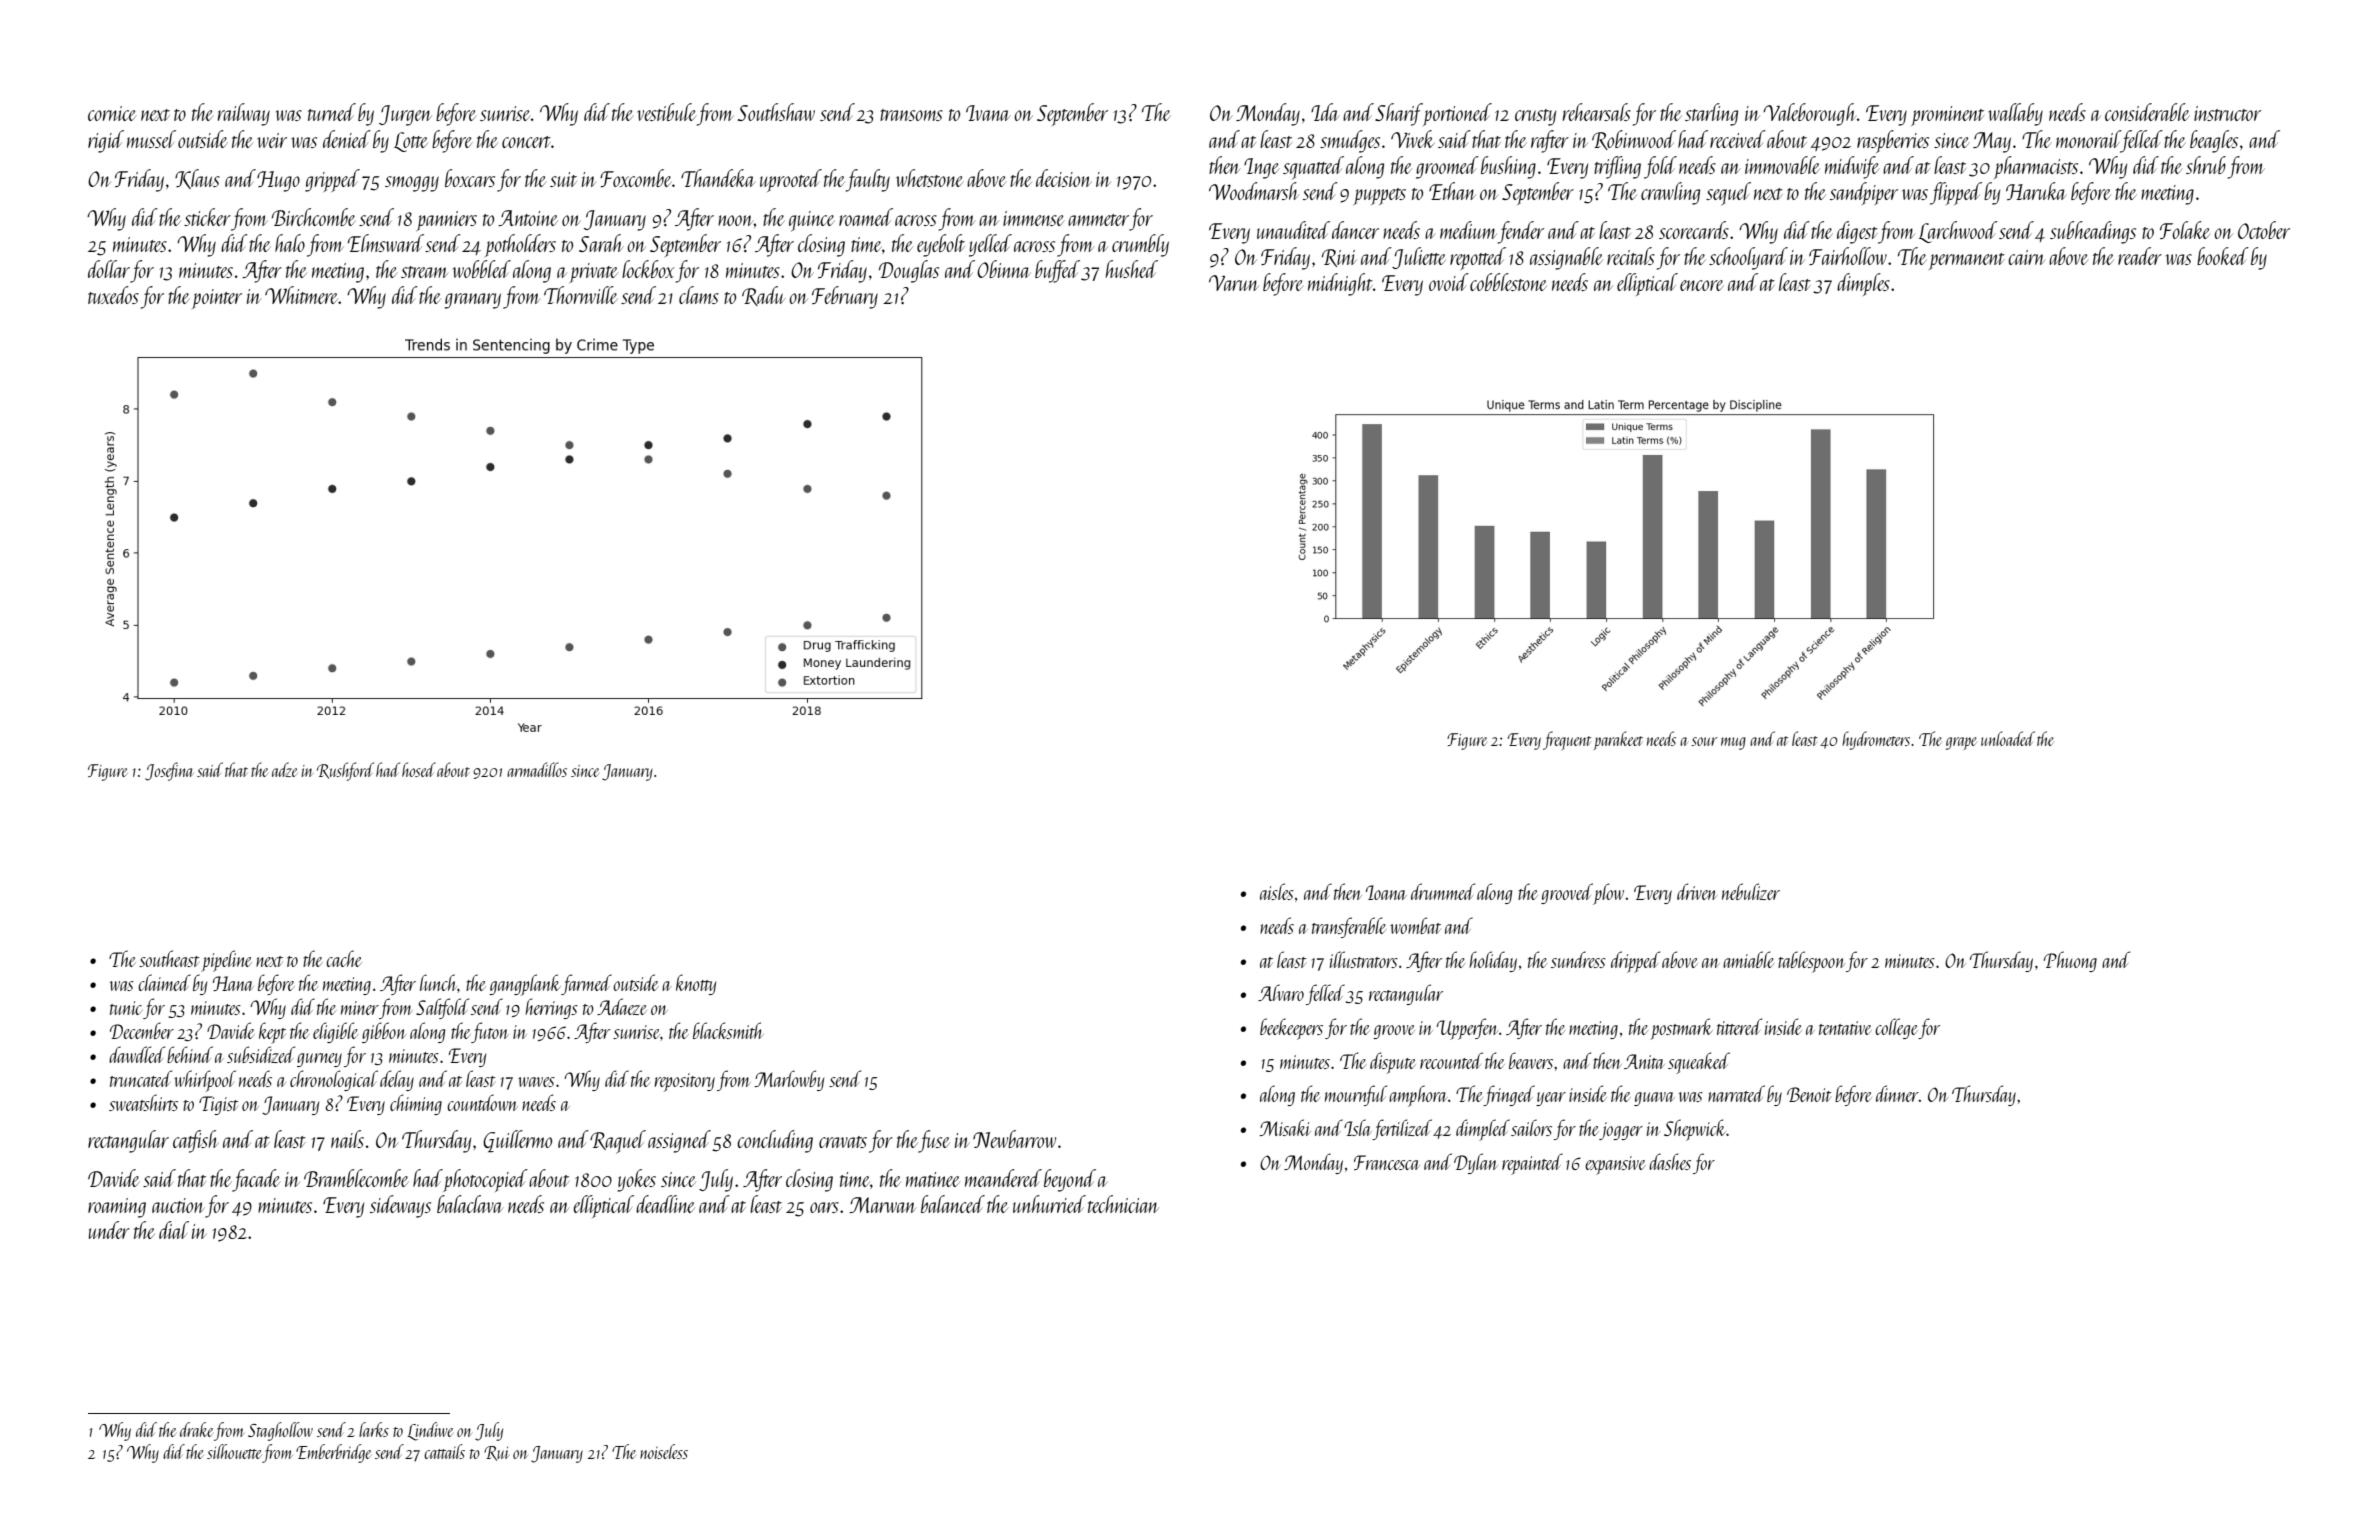  Describe the element at coordinates (2093, 232) in the document. I see `subheadings` at that location.
